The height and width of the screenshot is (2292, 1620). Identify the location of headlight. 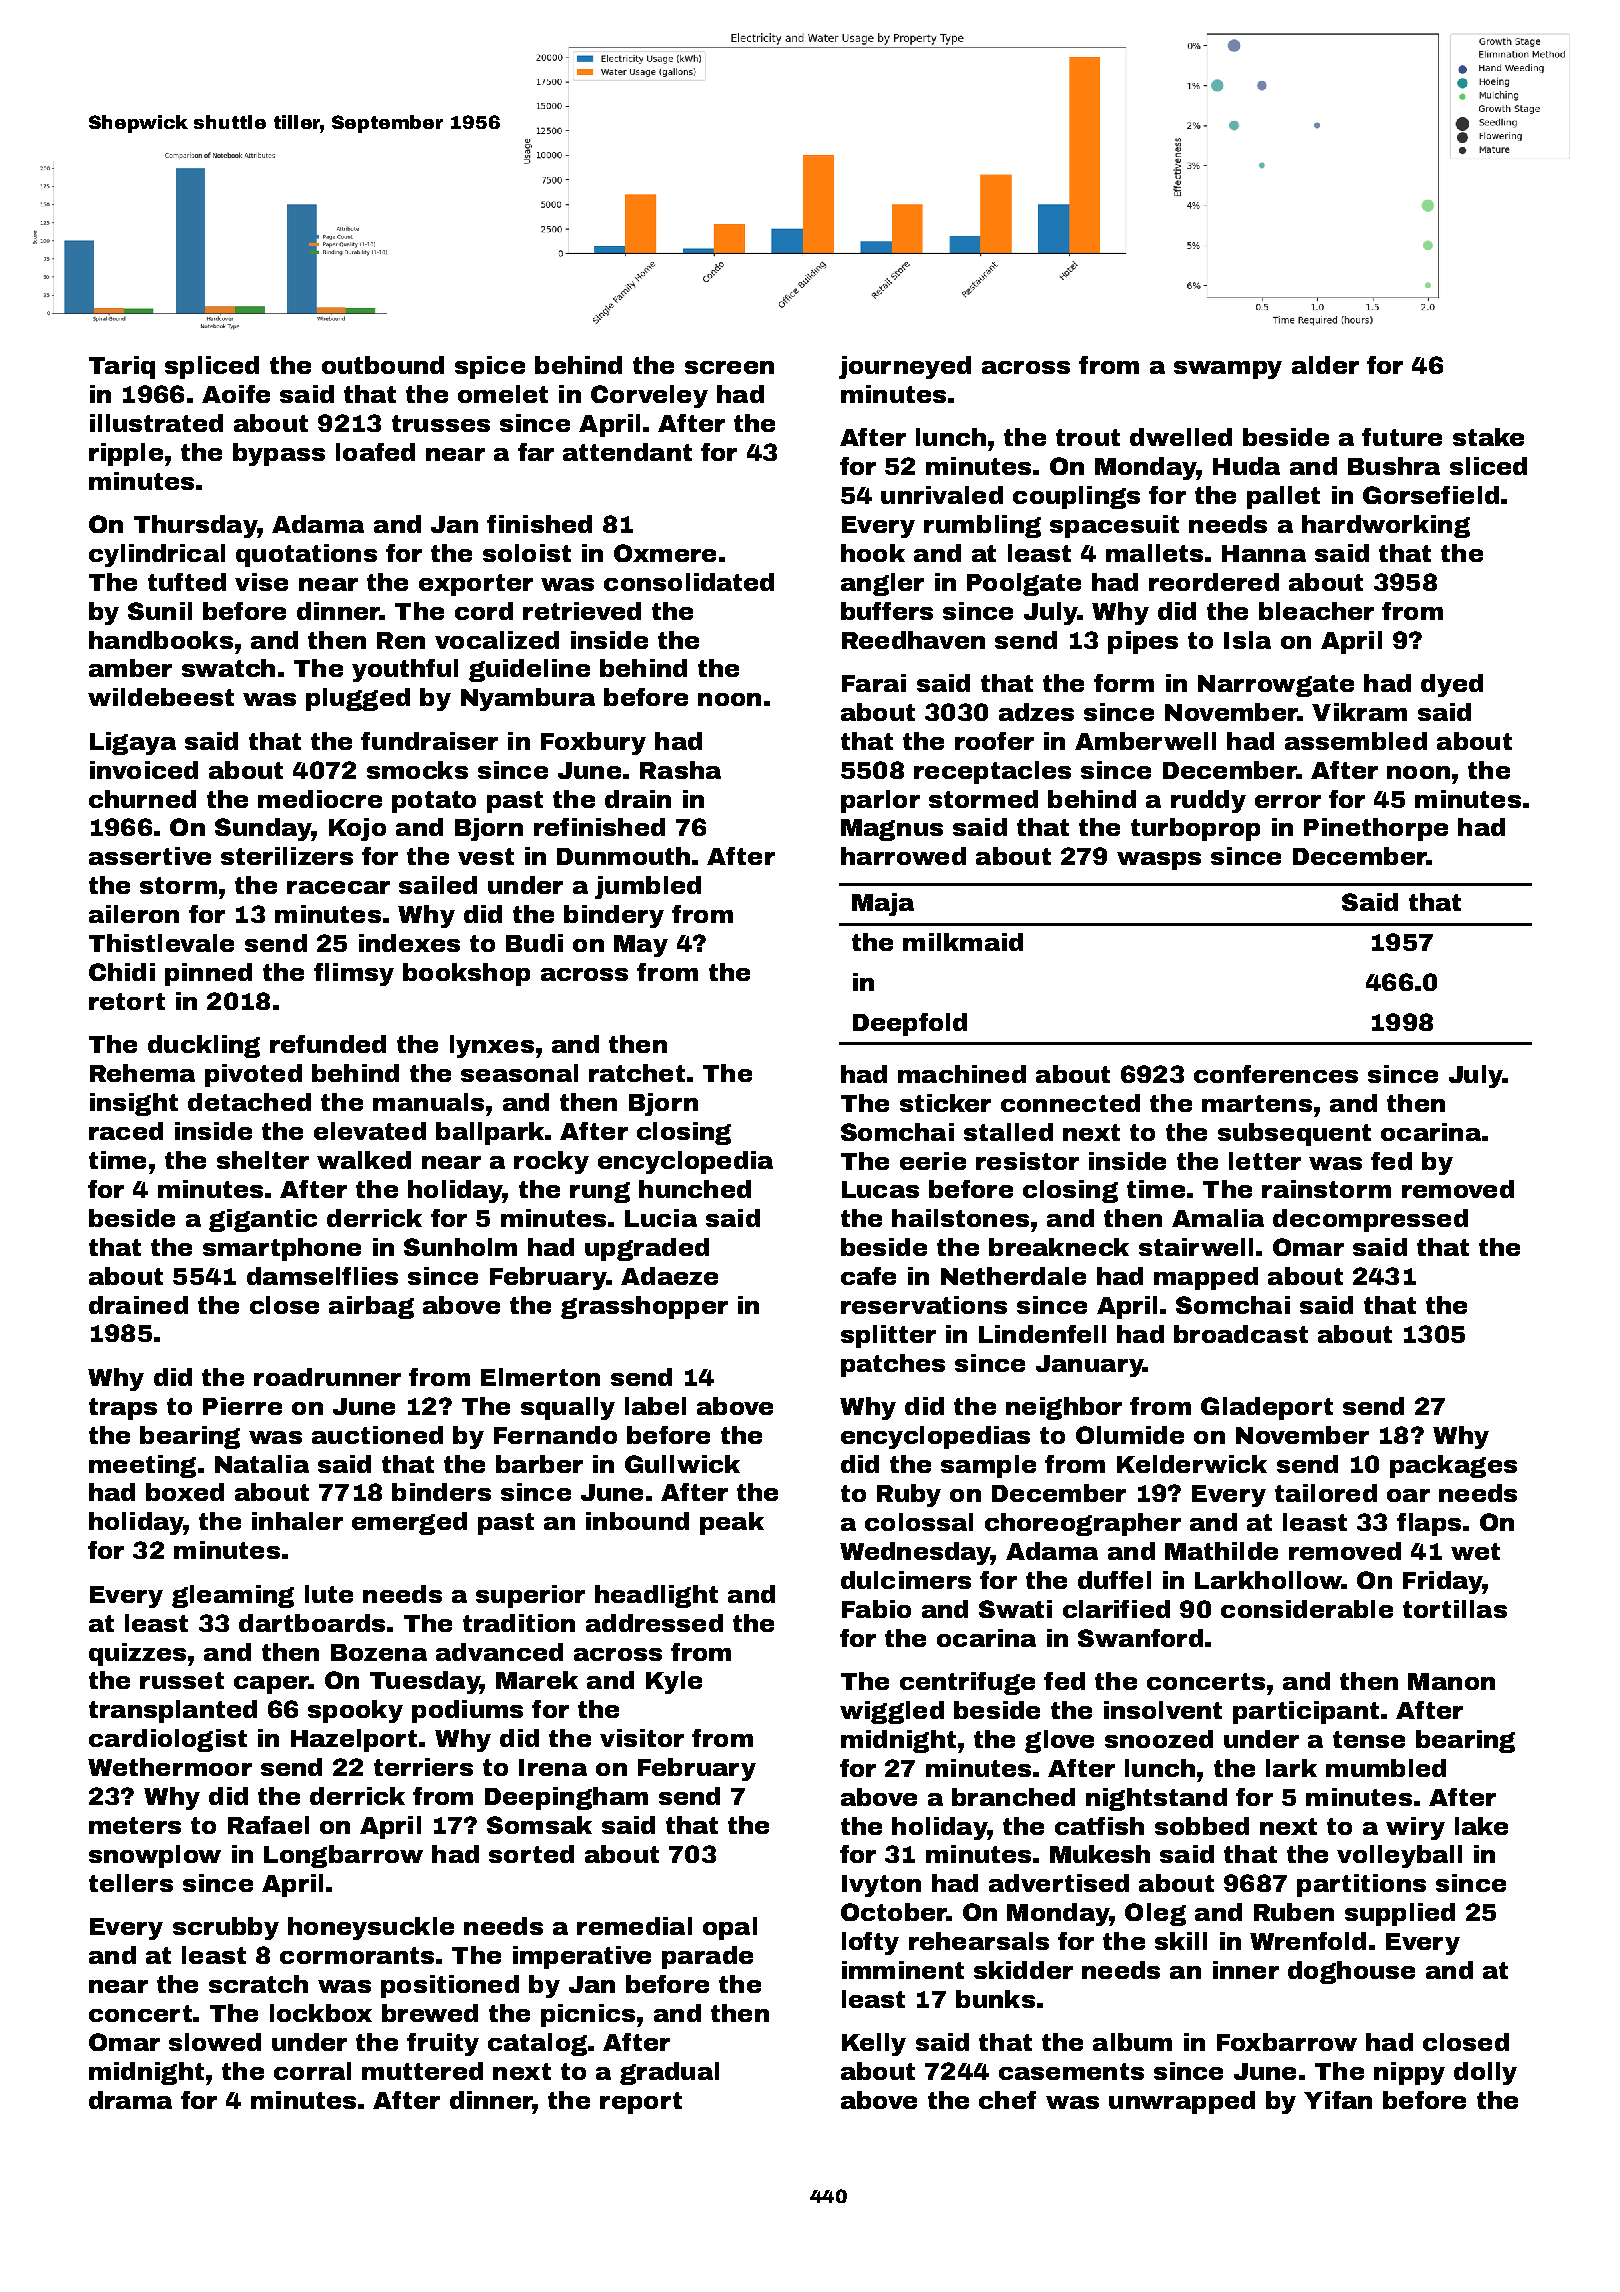
(656, 1596).
